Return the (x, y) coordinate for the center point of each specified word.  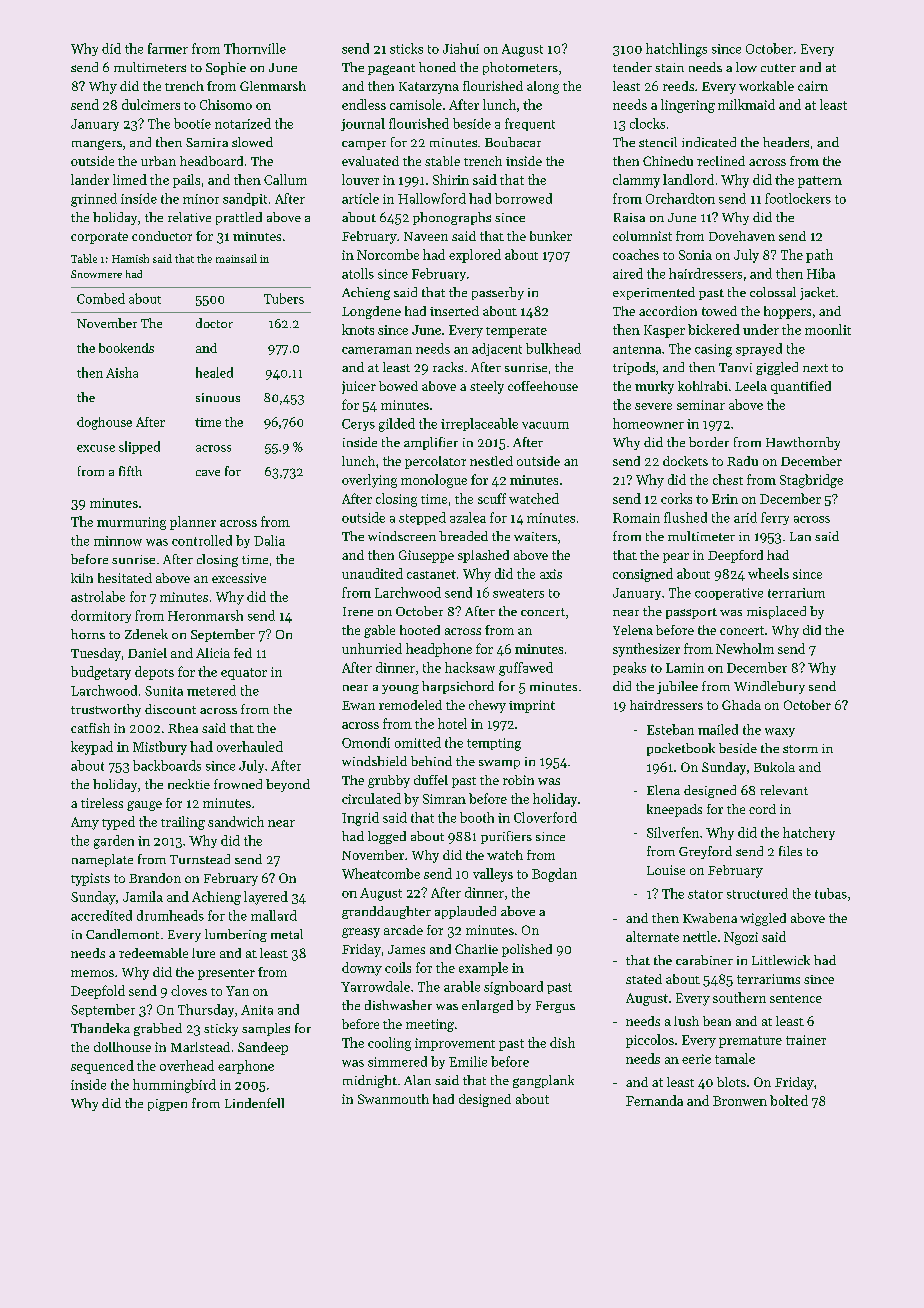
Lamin (685, 668)
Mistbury (160, 748)
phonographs (452, 218)
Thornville (255, 48)
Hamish (130, 258)
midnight (370, 1081)
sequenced (102, 1067)
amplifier (431, 443)
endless (364, 104)
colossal (773, 292)
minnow (118, 541)
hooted (420, 630)
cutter (778, 68)
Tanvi (735, 367)
